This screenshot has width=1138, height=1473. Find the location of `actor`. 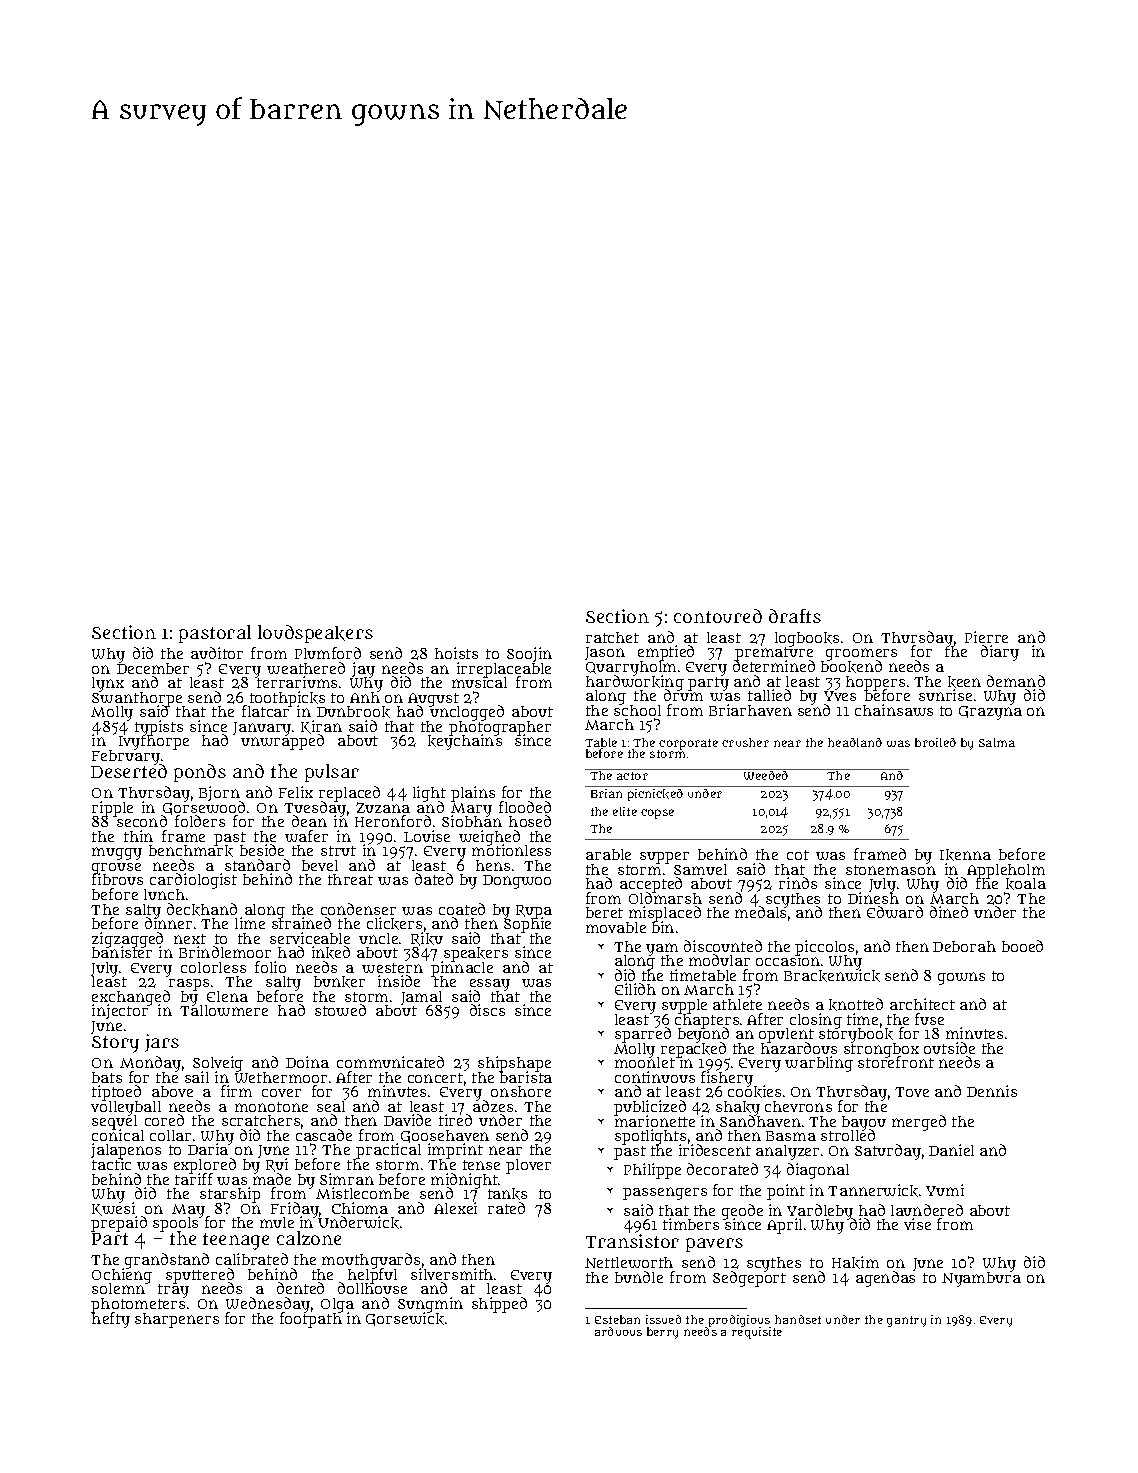

actor is located at coordinates (632, 776).
